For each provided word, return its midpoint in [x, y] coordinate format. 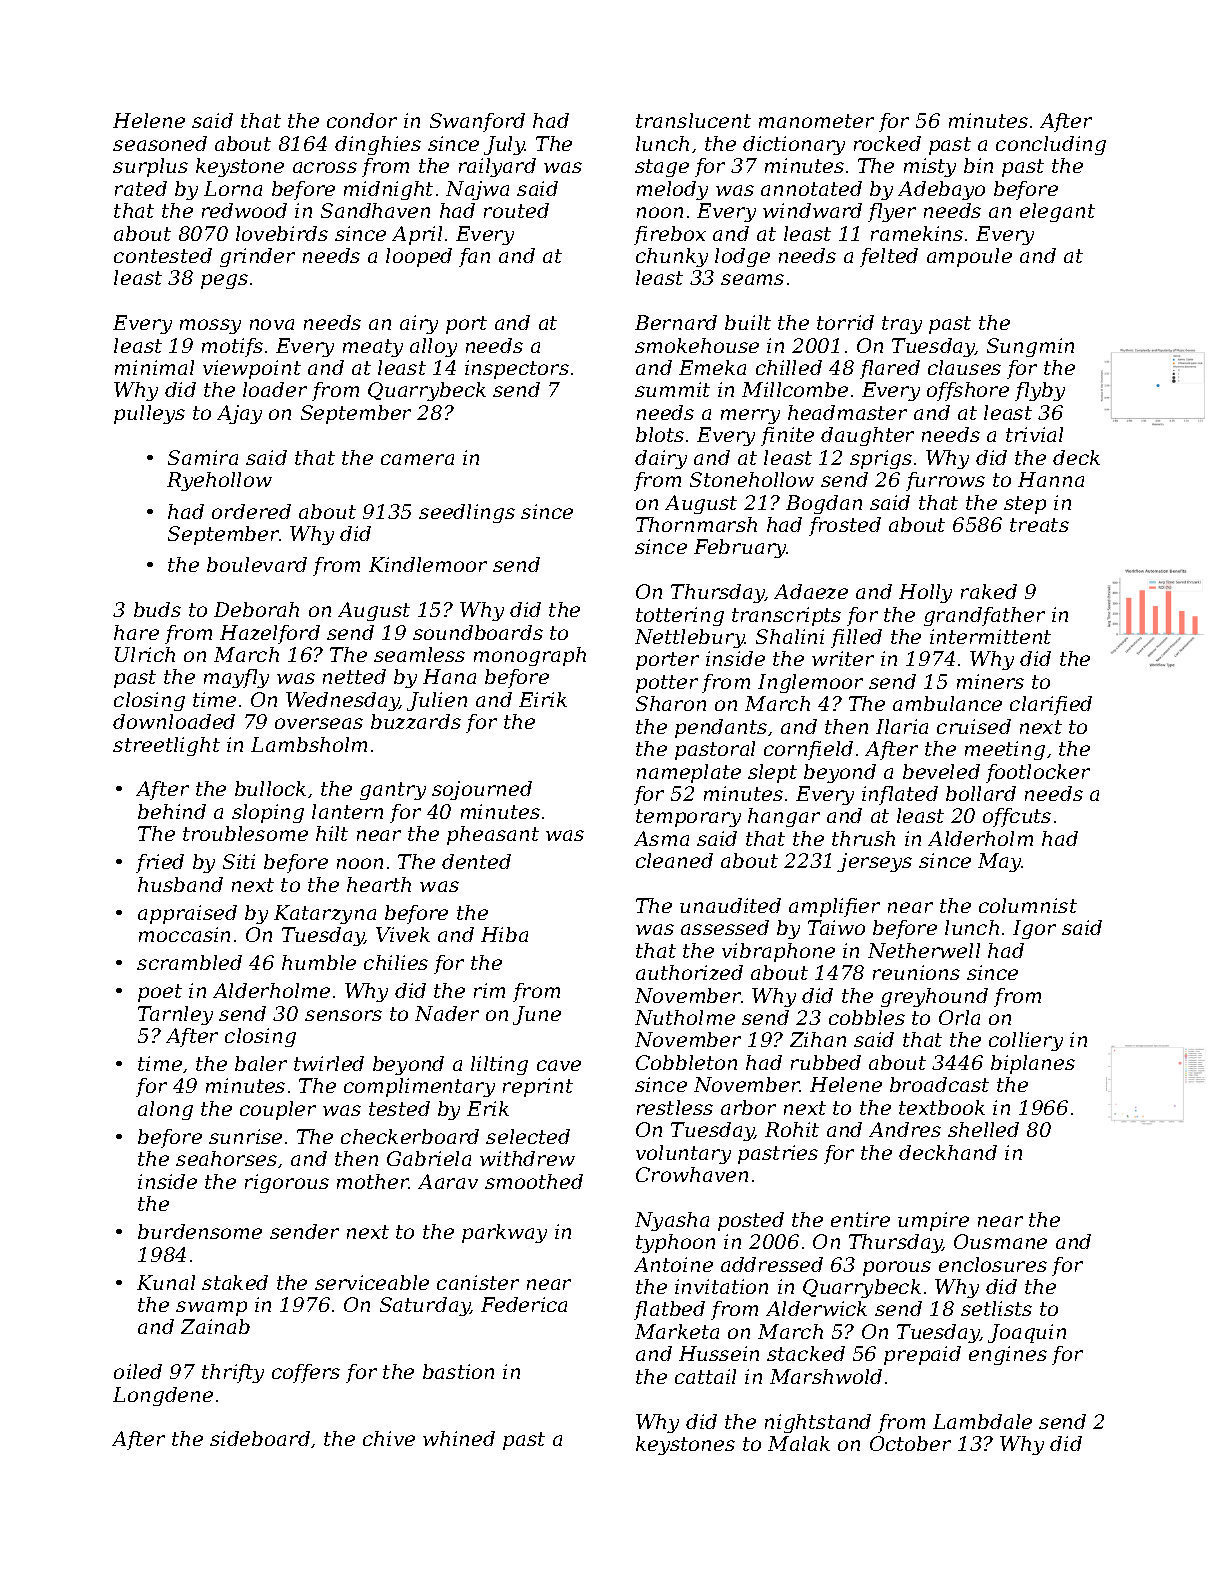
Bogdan [824, 504]
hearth [379, 884]
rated [141, 188]
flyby [1040, 391]
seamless [419, 654]
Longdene [163, 1396]
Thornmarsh [696, 524]
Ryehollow [219, 481]
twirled [329, 1063]
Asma [661, 838]
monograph [530, 656]
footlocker [1038, 773]
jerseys [874, 862]
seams [752, 279]
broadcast [939, 1084]
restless [675, 1107]
